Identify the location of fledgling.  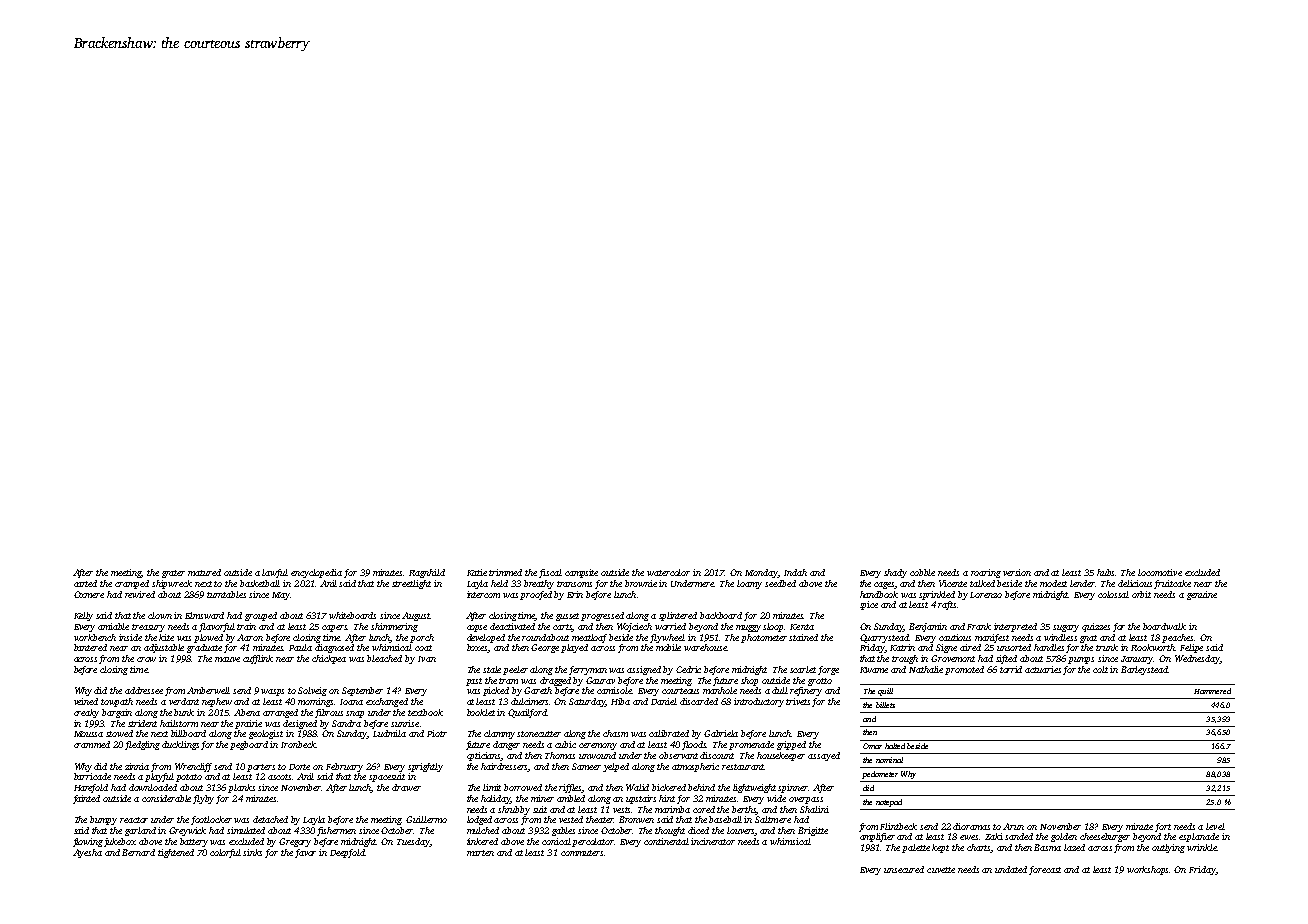
(142, 745).
